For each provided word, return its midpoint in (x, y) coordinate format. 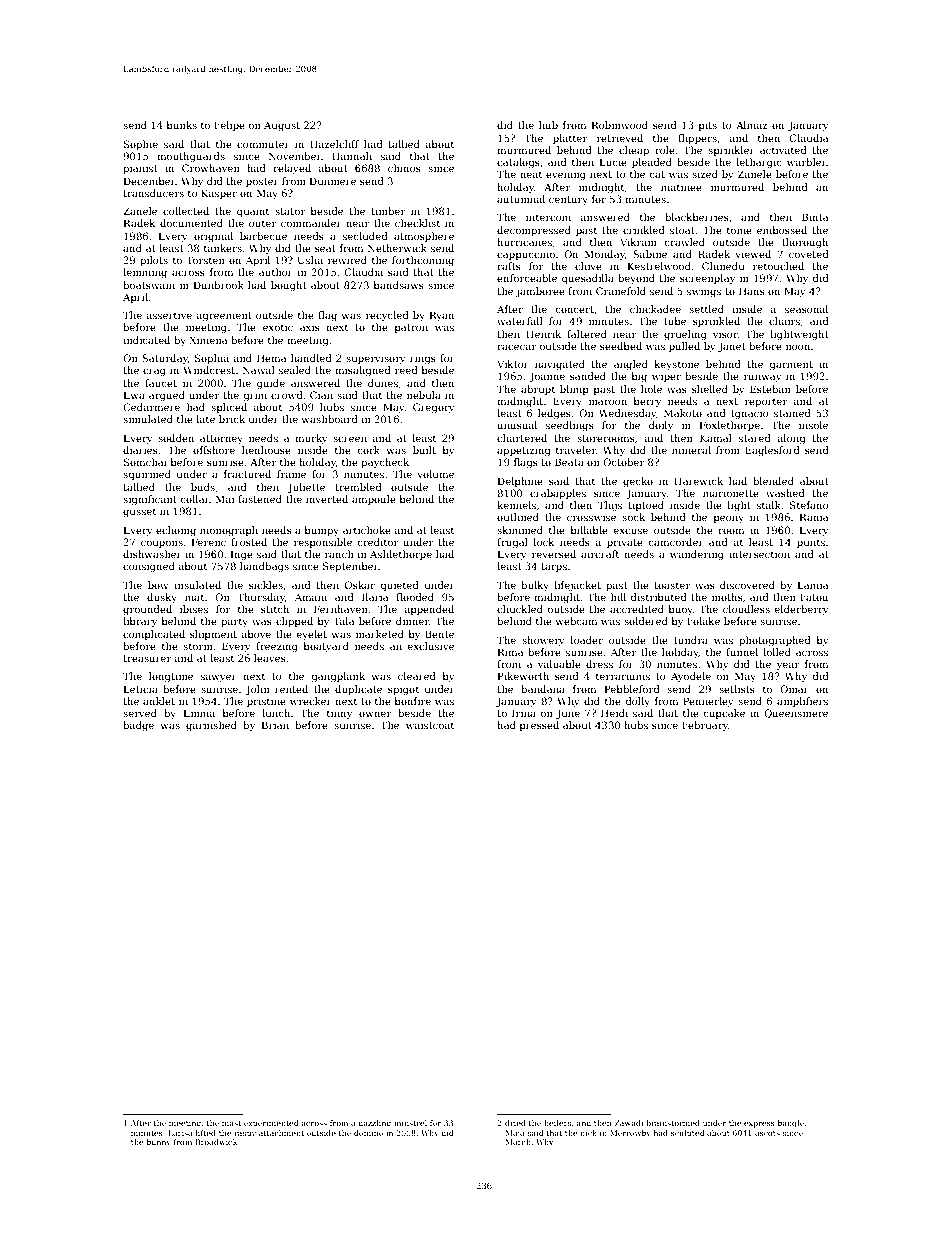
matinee (681, 187)
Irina (524, 713)
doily (661, 426)
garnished (211, 726)
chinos (404, 168)
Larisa (180, 1133)
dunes (383, 383)
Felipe (229, 126)
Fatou (814, 597)
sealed (295, 370)
